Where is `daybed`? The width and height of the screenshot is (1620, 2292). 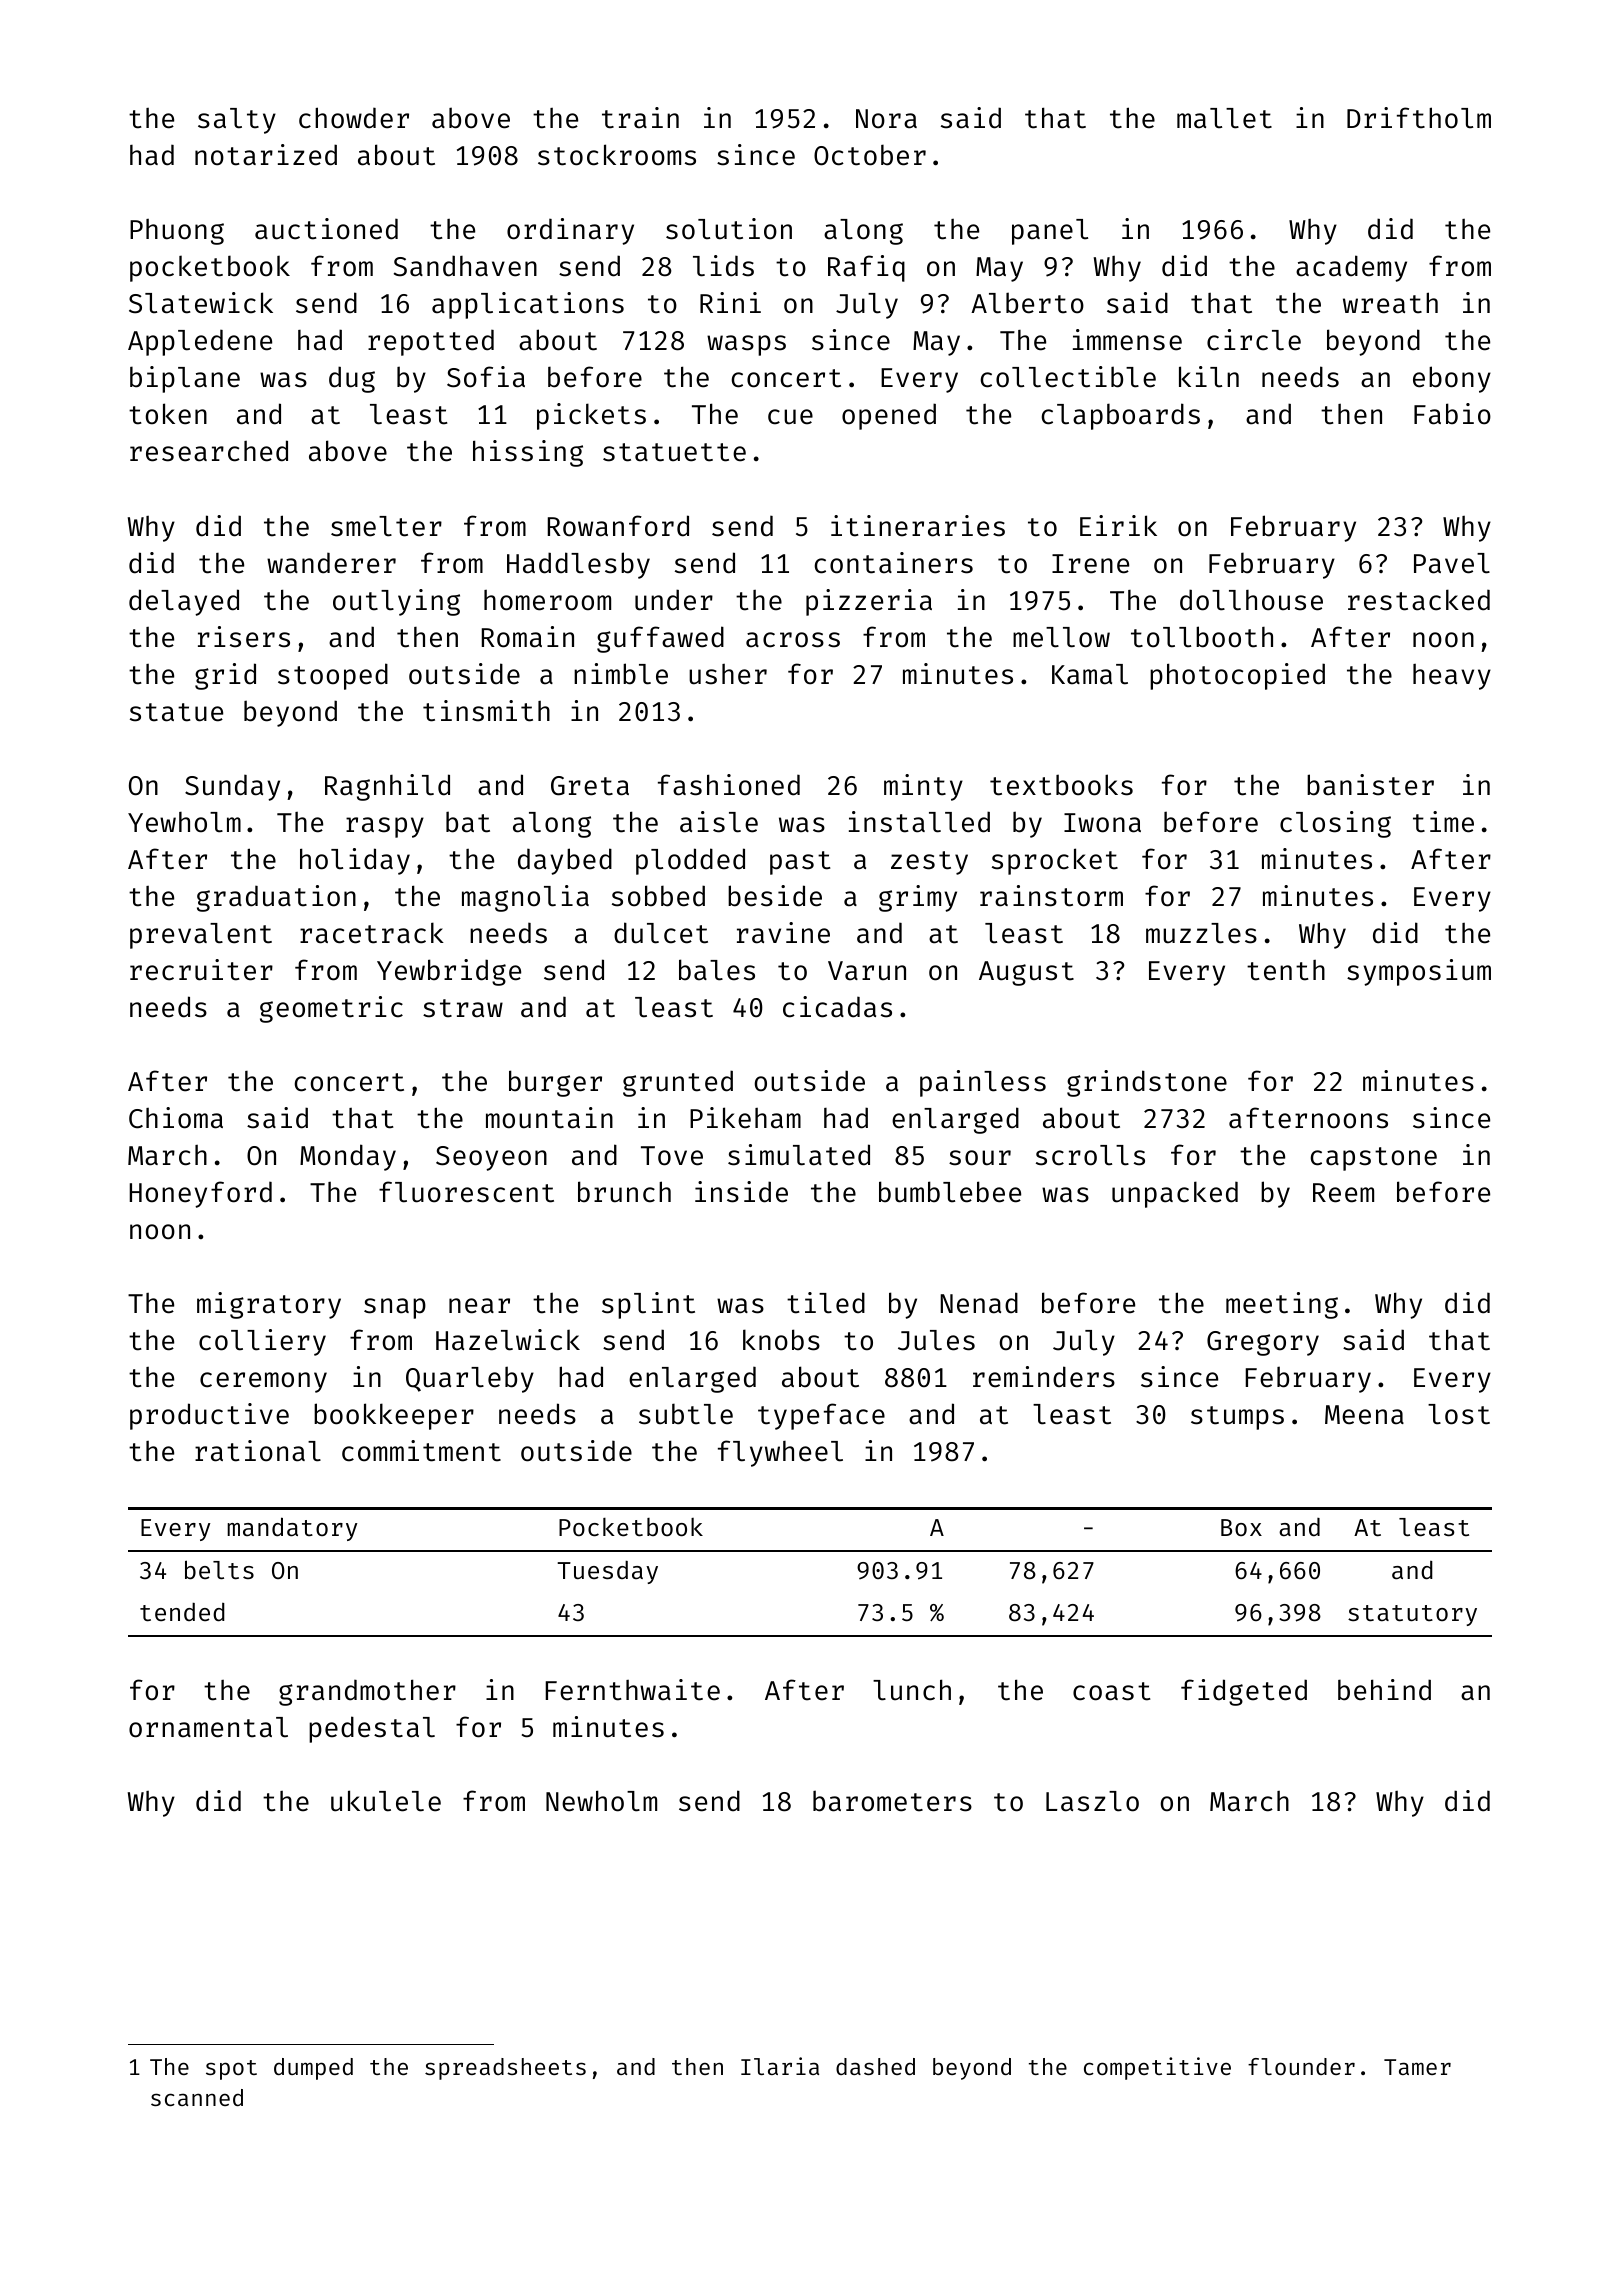
daybed is located at coordinates (565, 861).
